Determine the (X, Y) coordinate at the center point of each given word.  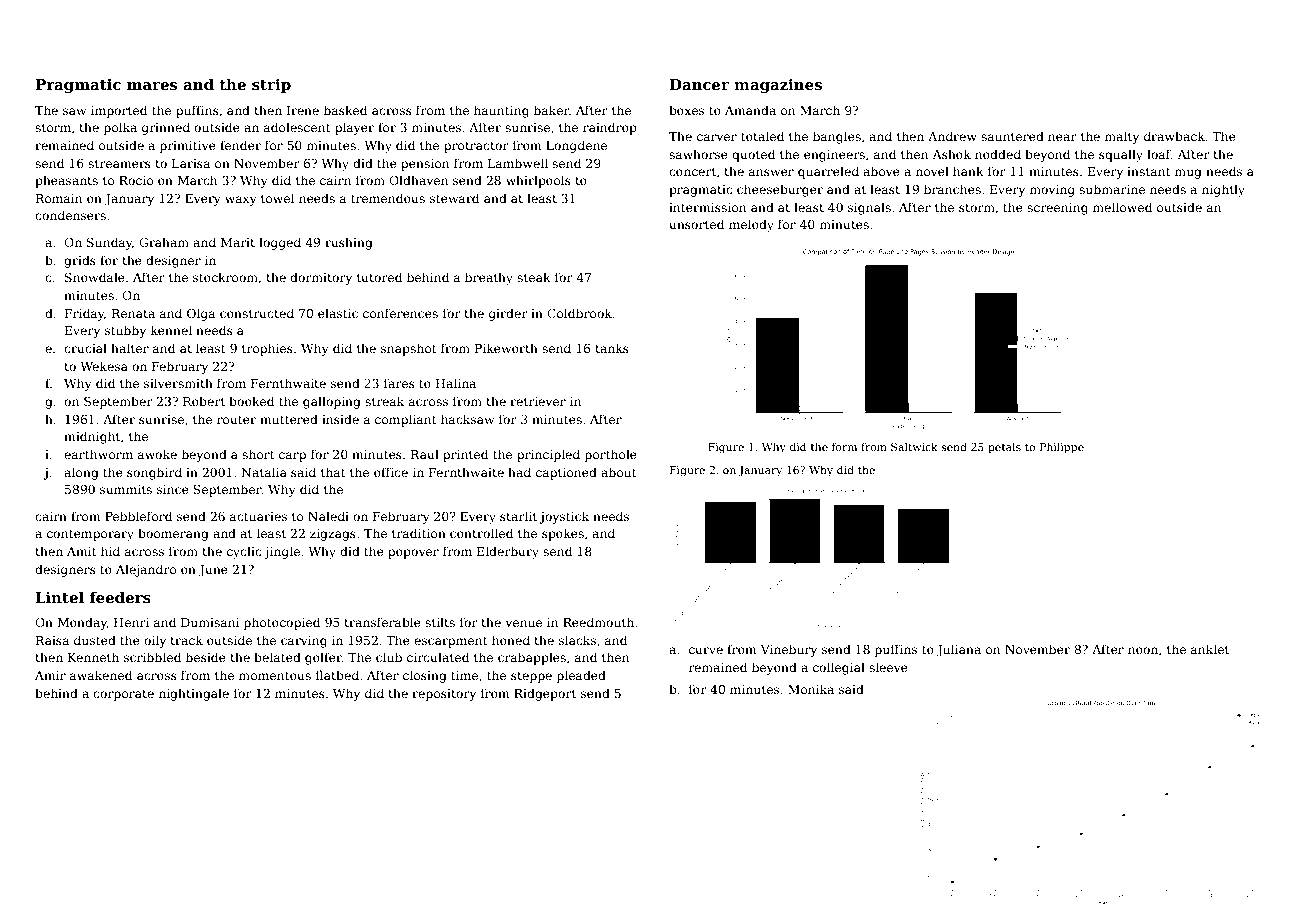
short (258, 454)
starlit (518, 516)
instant (1149, 171)
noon (1143, 650)
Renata (133, 313)
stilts (440, 622)
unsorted (696, 224)
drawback (1174, 136)
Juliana (959, 650)
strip (271, 86)
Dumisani (210, 622)
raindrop (610, 128)
